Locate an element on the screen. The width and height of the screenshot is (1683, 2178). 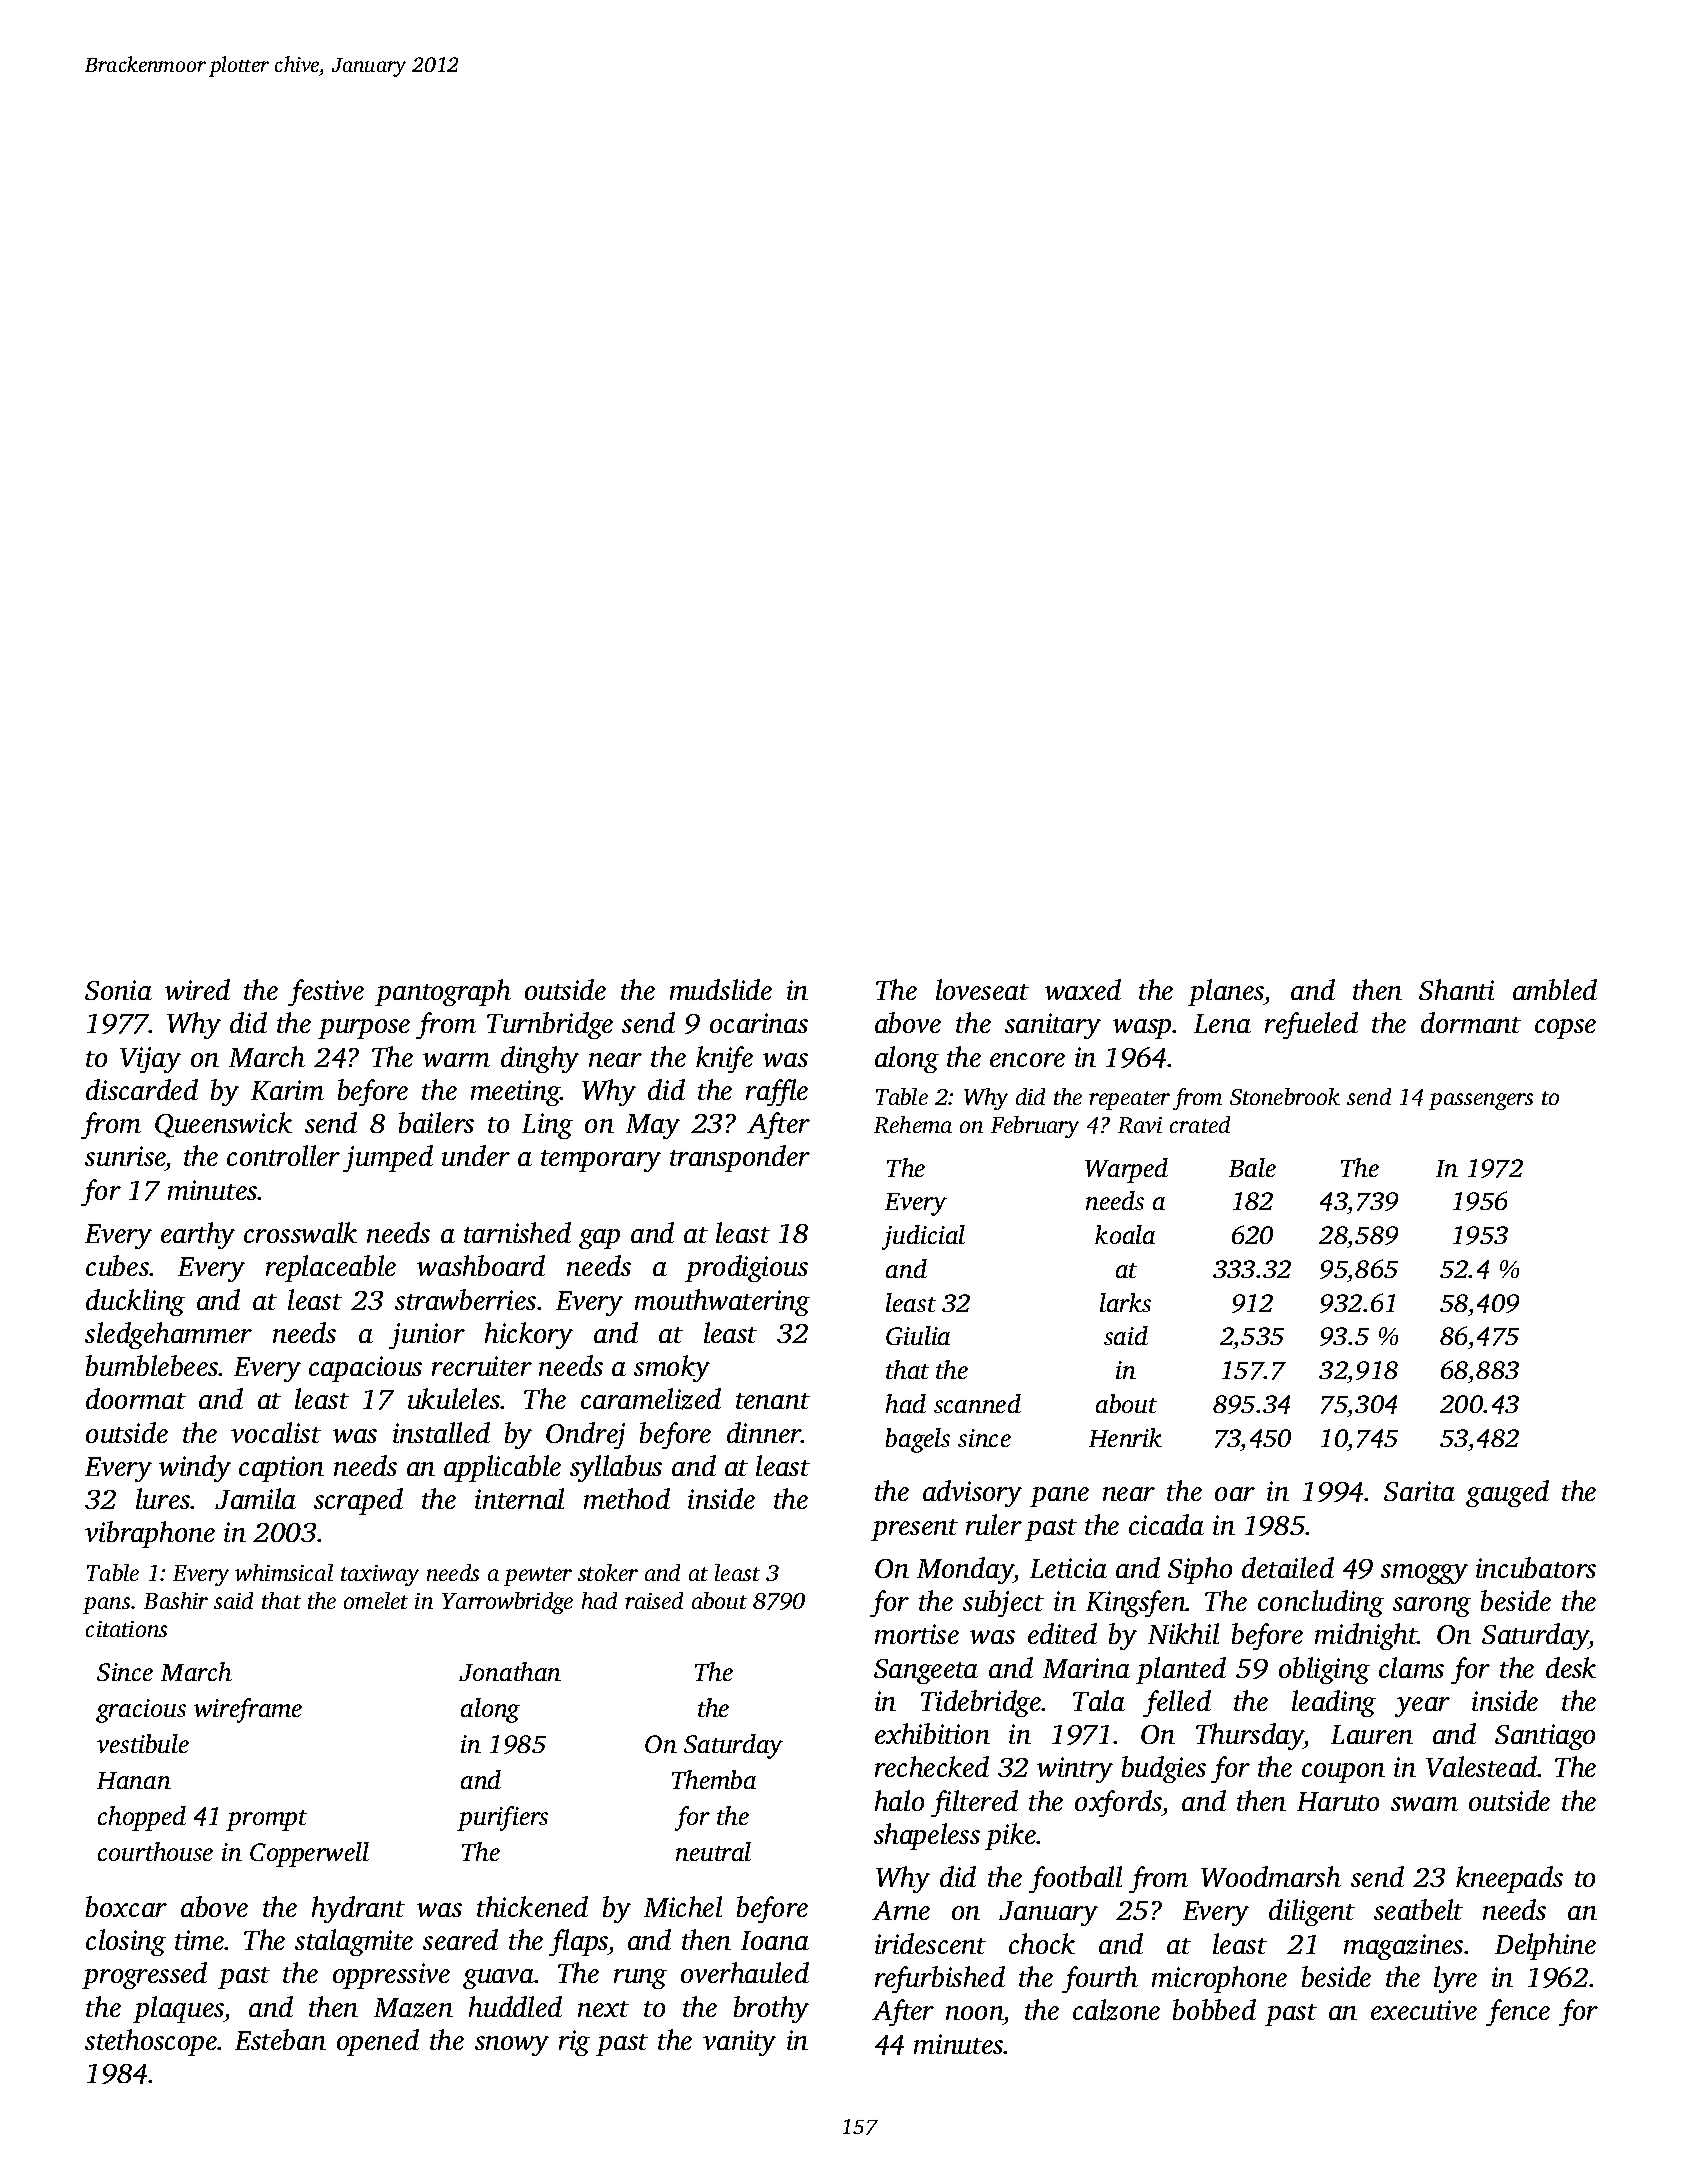
noon is located at coordinates (974, 2013).
